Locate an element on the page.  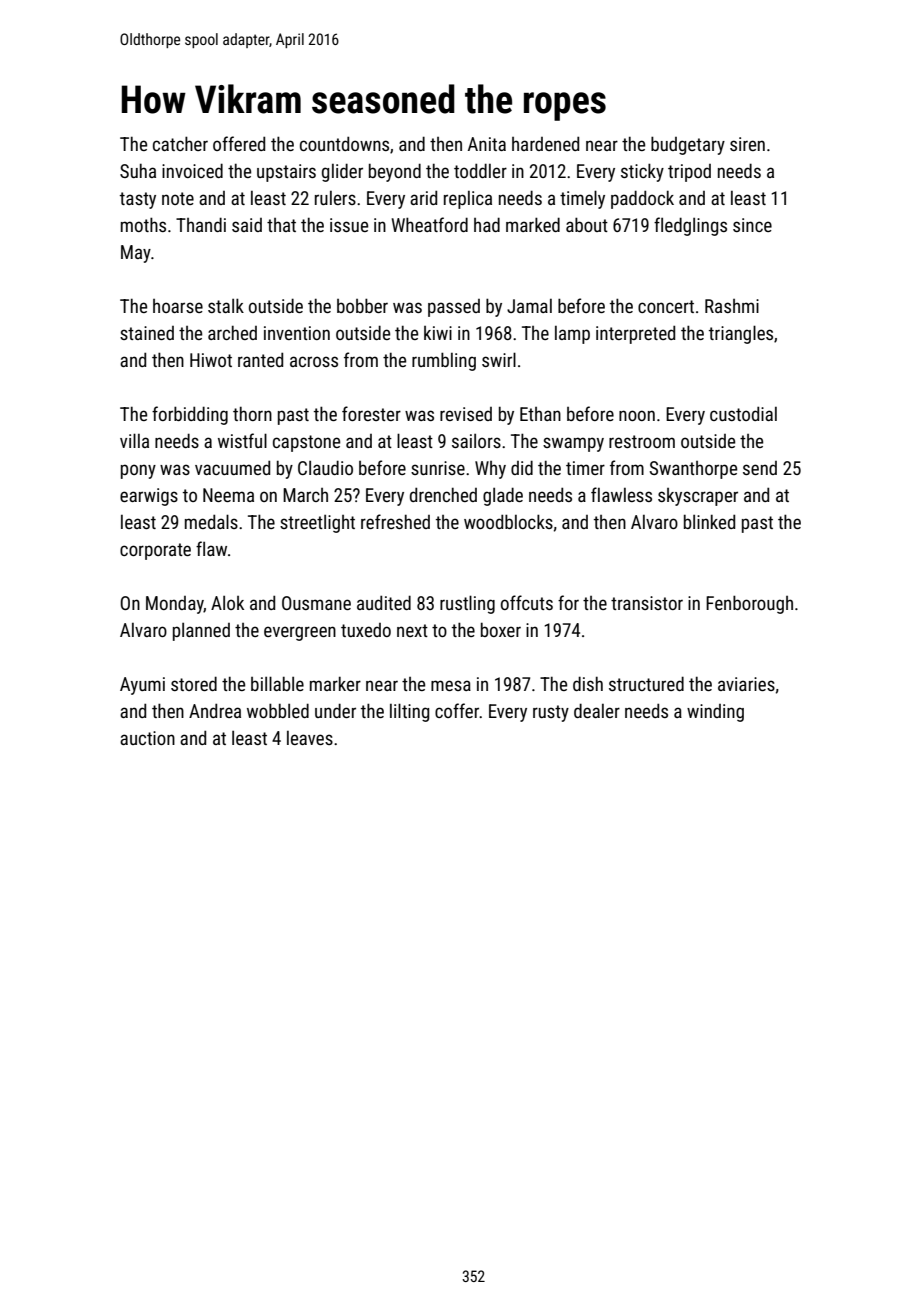
forbidding is located at coordinates (190, 415).
